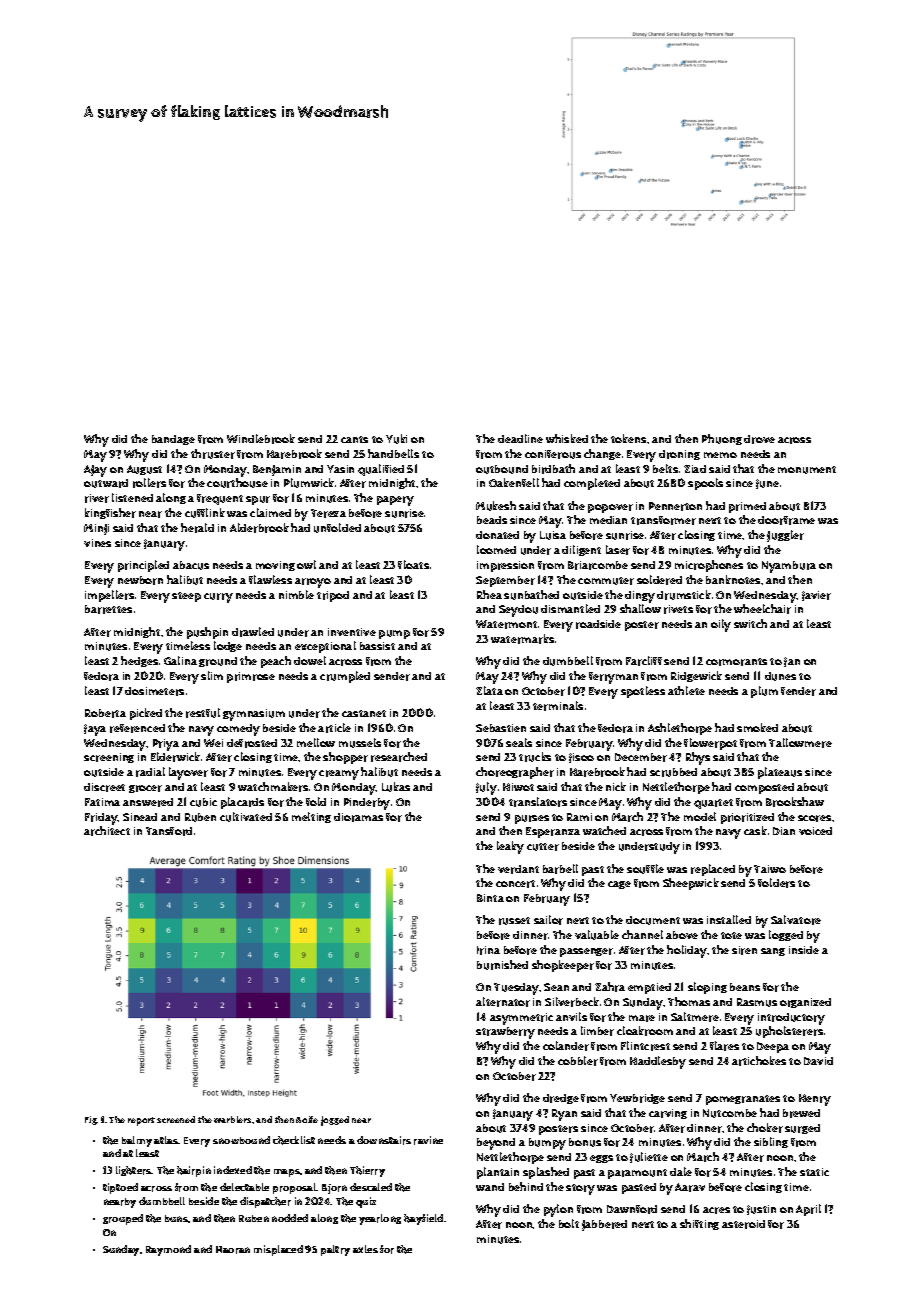 This screenshot has width=924, height=1308. What do you see at coordinates (123, 1219) in the screenshot?
I see `grouped` at bounding box center [123, 1219].
